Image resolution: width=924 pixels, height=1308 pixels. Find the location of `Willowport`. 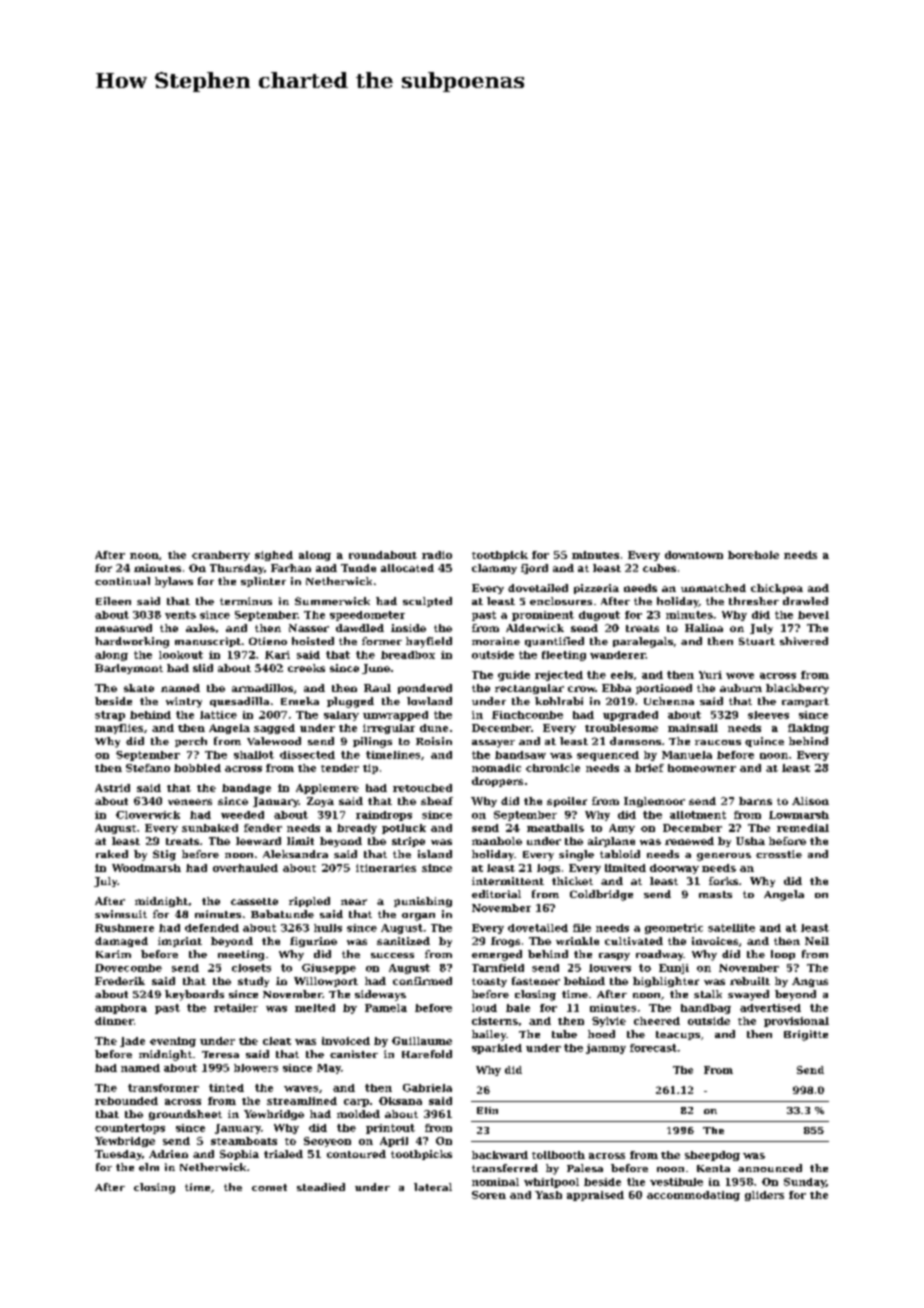

Willowport is located at coordinates (326, 982).
